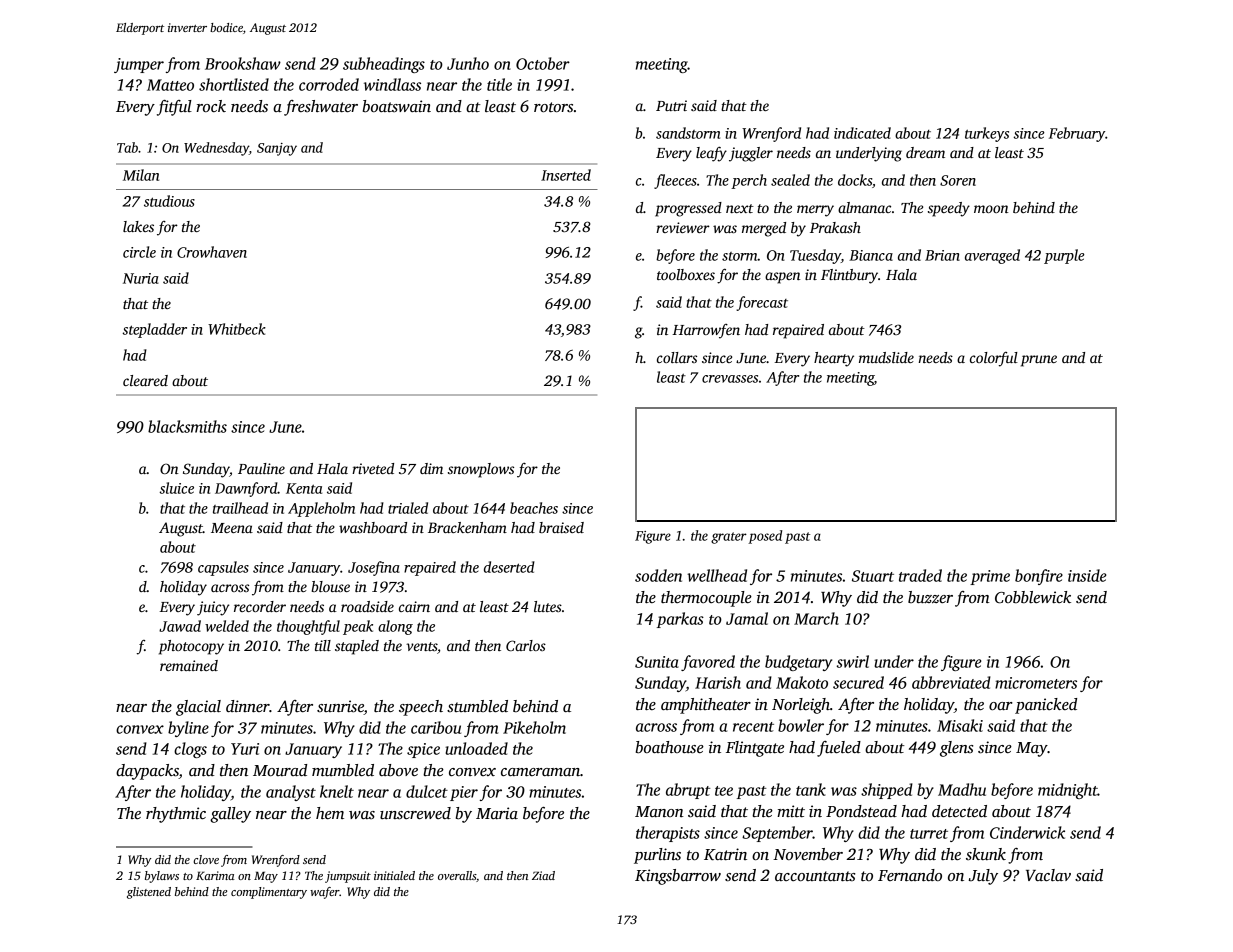  What do you see at coordinates (243, 63) in the page?
I see `Brookshaw` at bounding box center [243, 63].
